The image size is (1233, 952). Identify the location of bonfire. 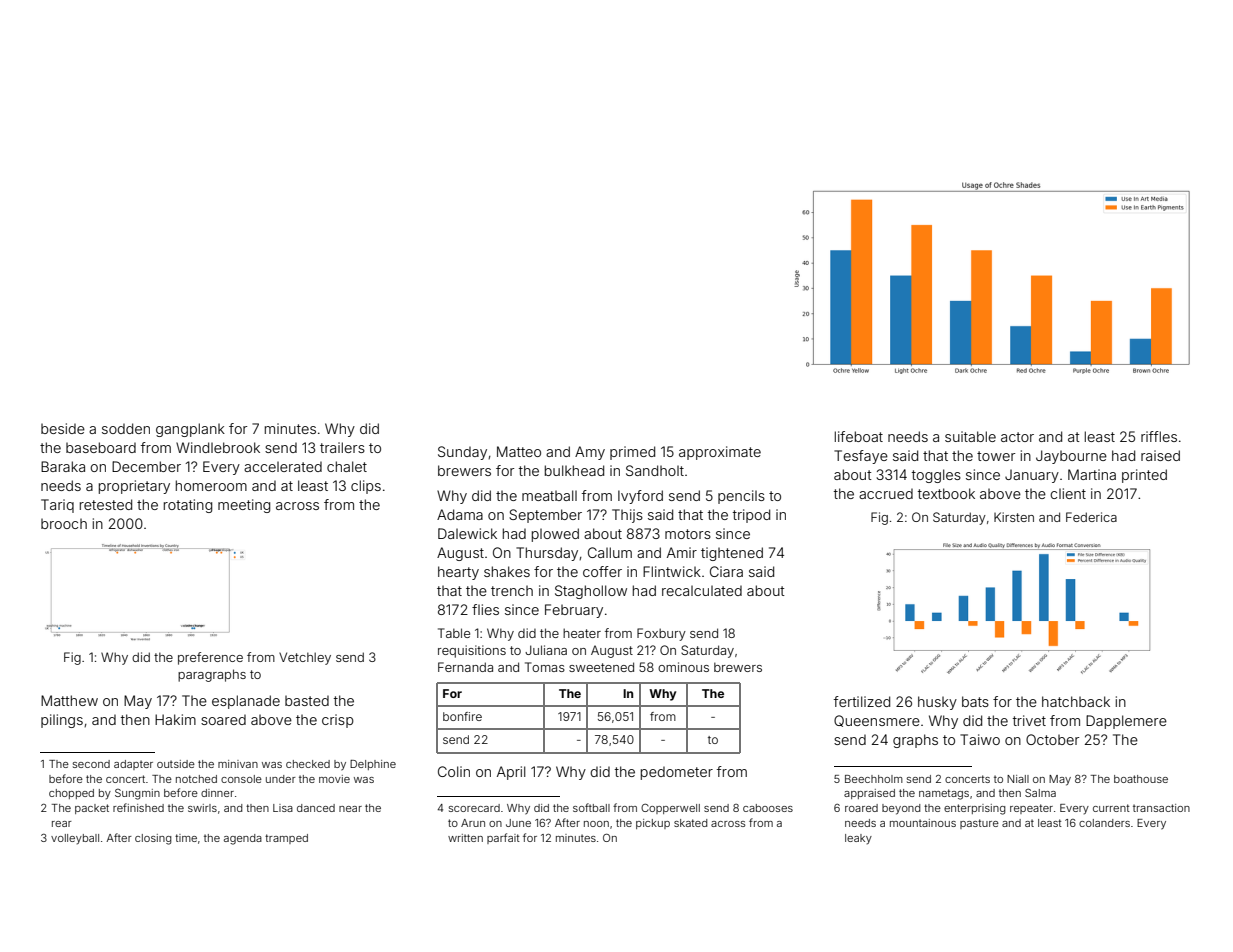
(462, 716).
